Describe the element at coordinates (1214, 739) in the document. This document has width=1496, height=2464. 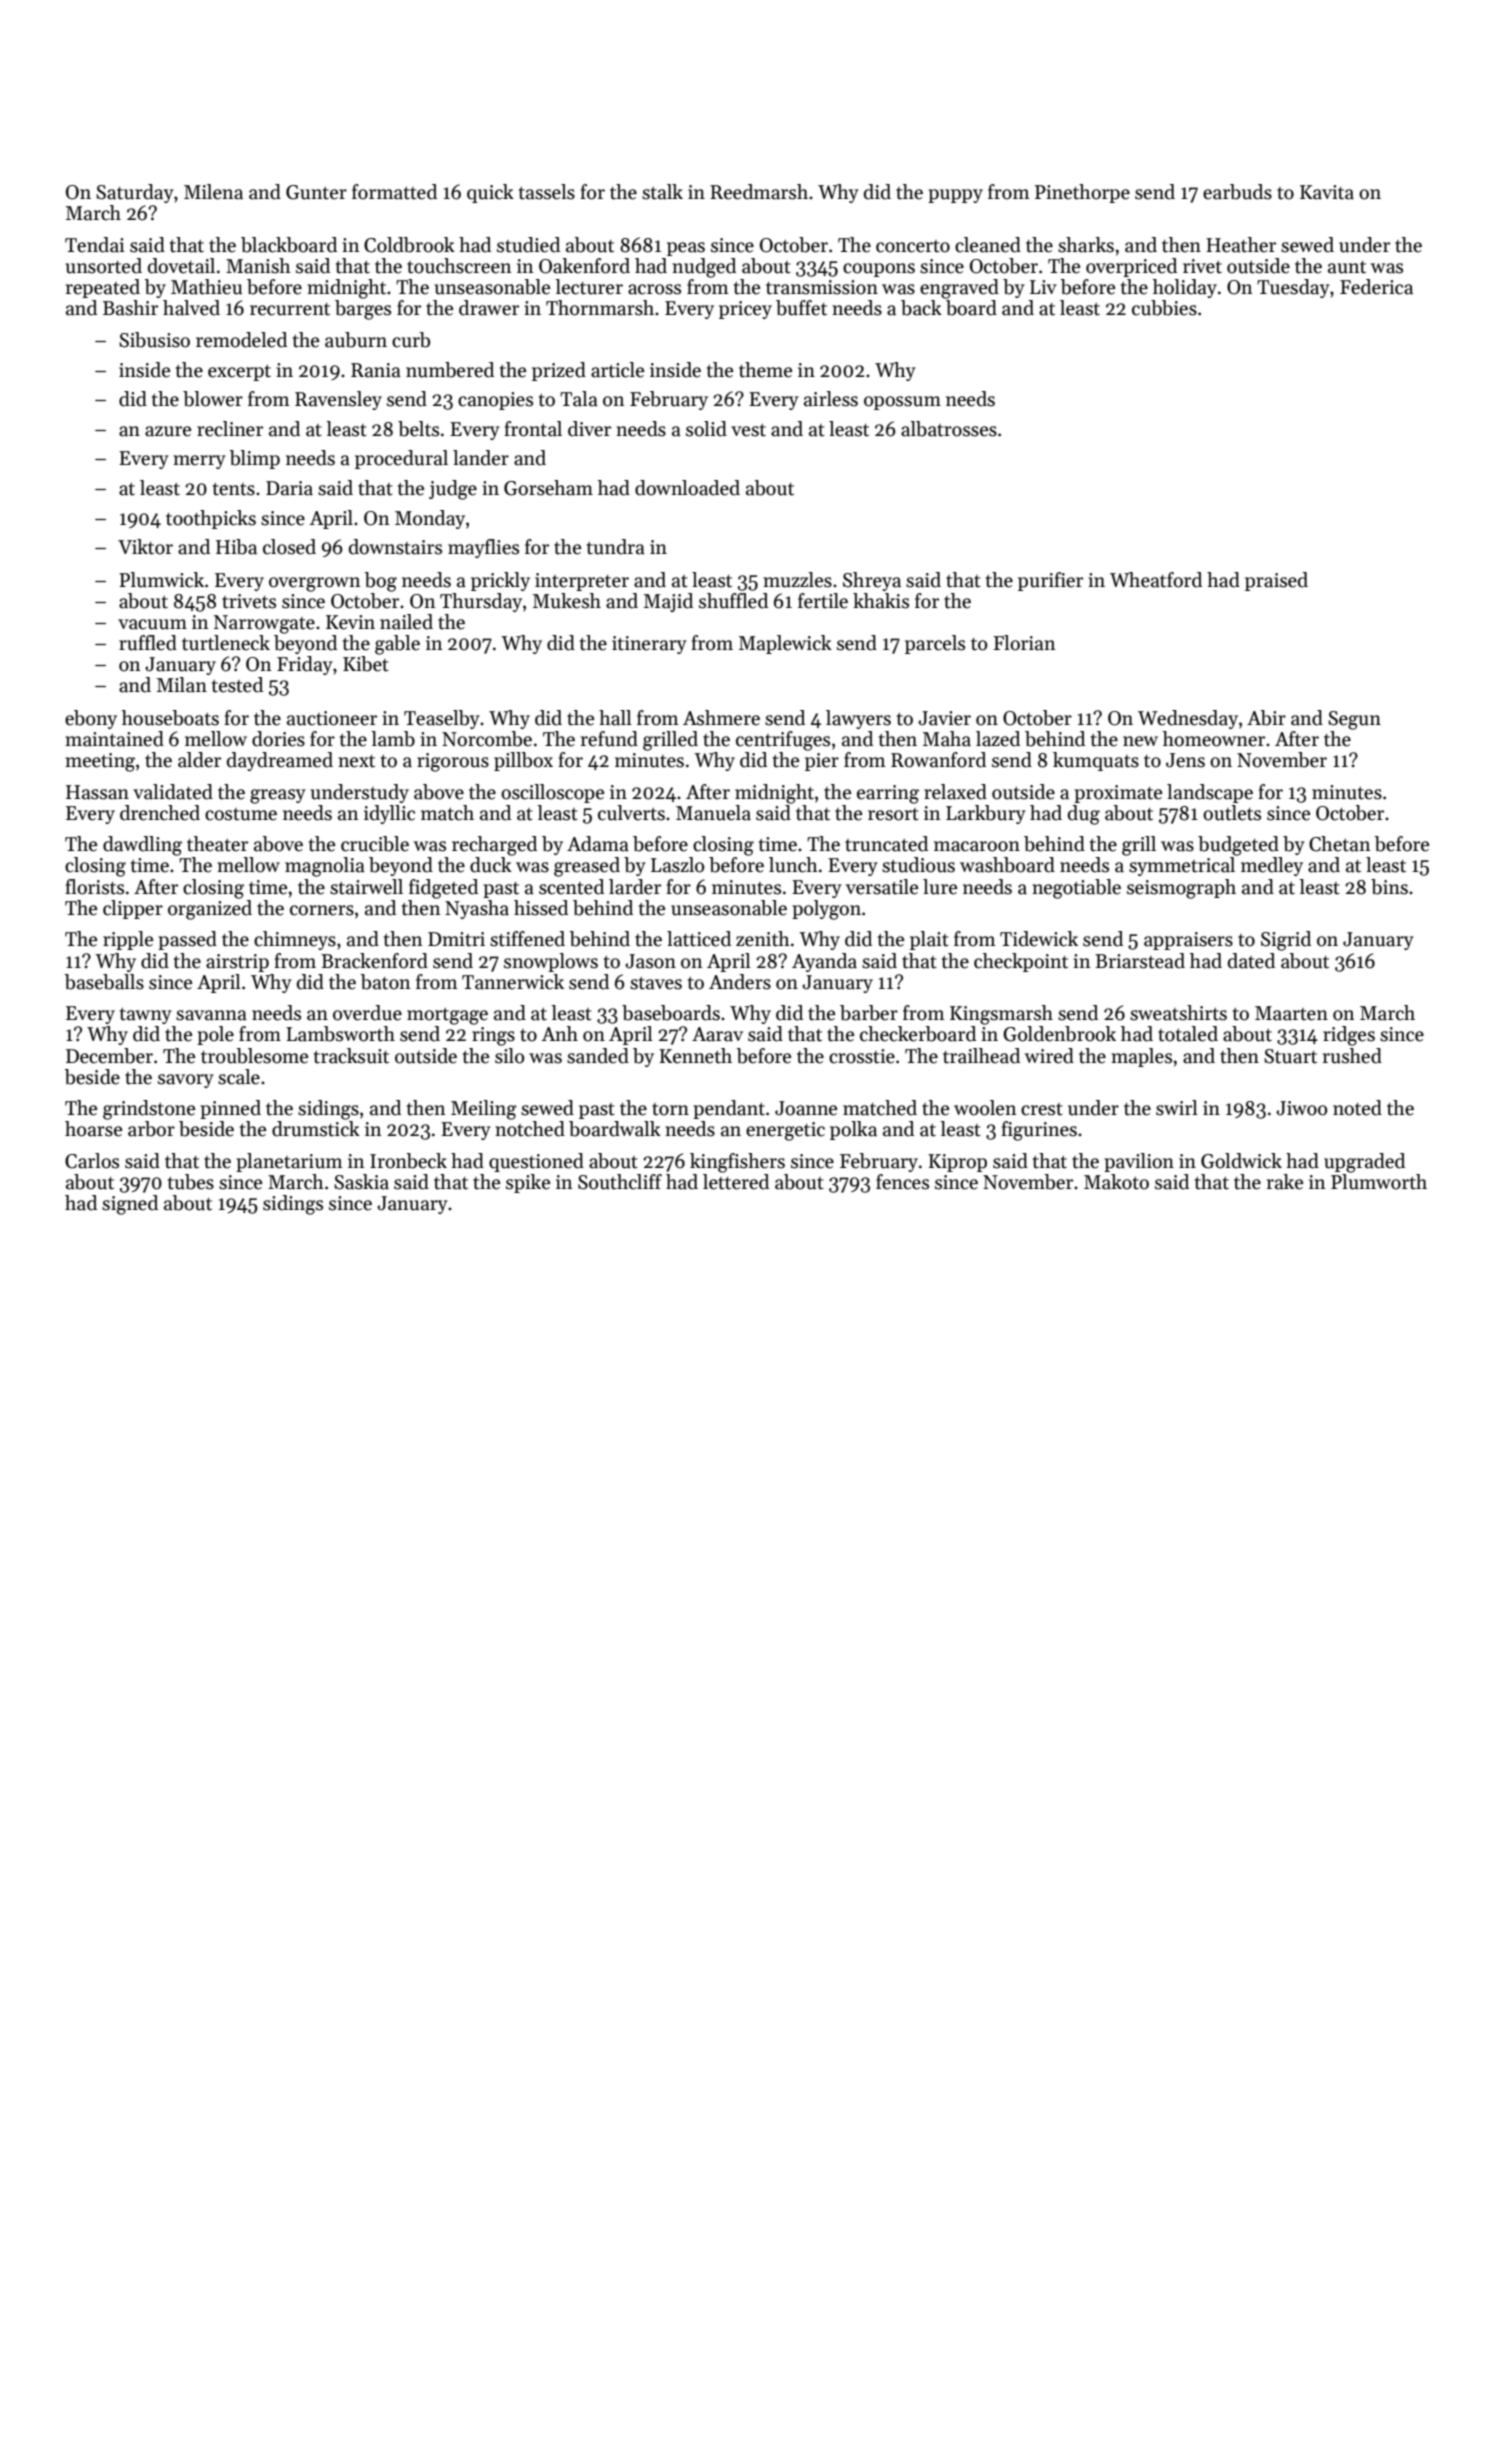
I see `homeowner` at that location.
